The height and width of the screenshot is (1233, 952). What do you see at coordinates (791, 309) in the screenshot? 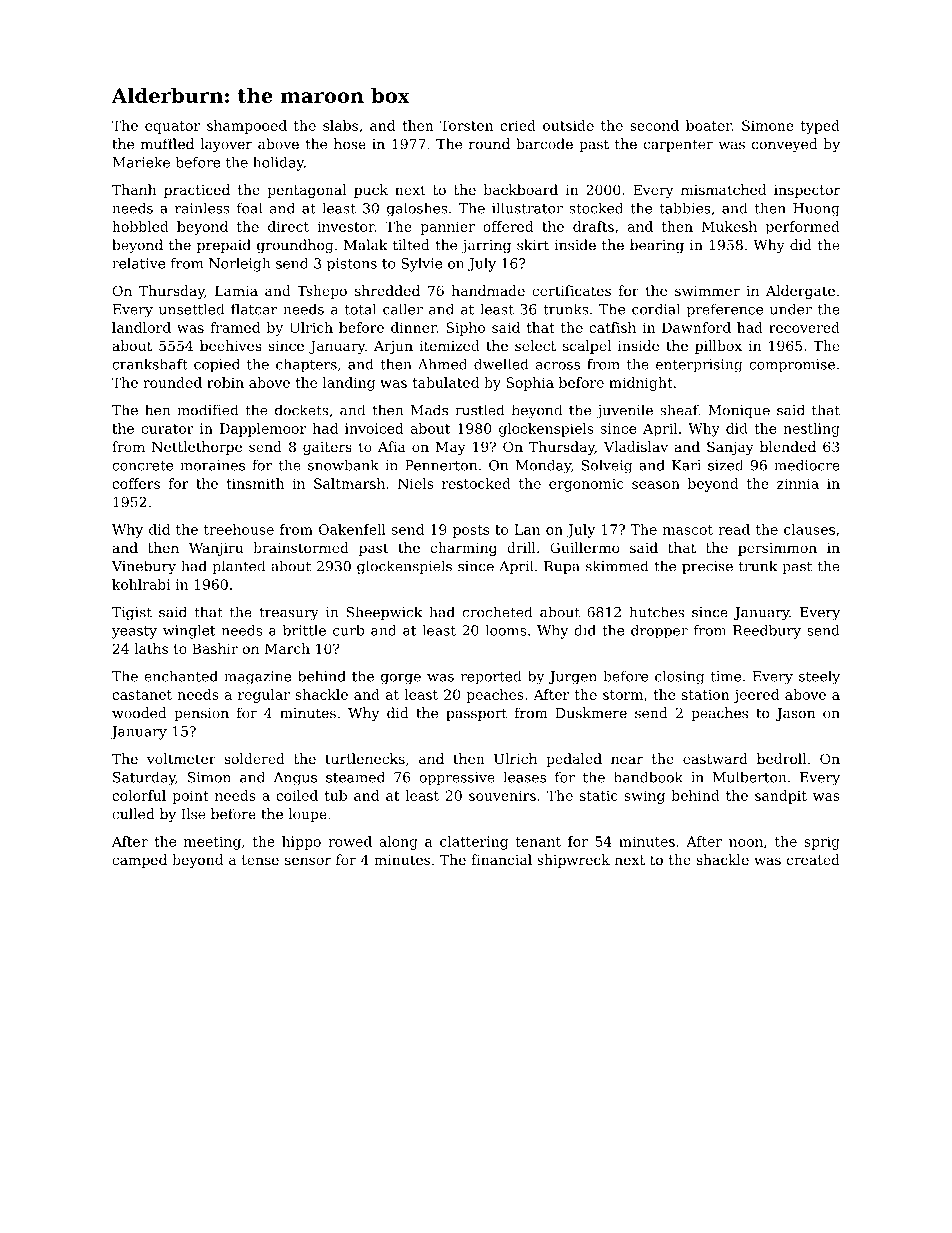
I see `under` at bounding box center [791, 309].
